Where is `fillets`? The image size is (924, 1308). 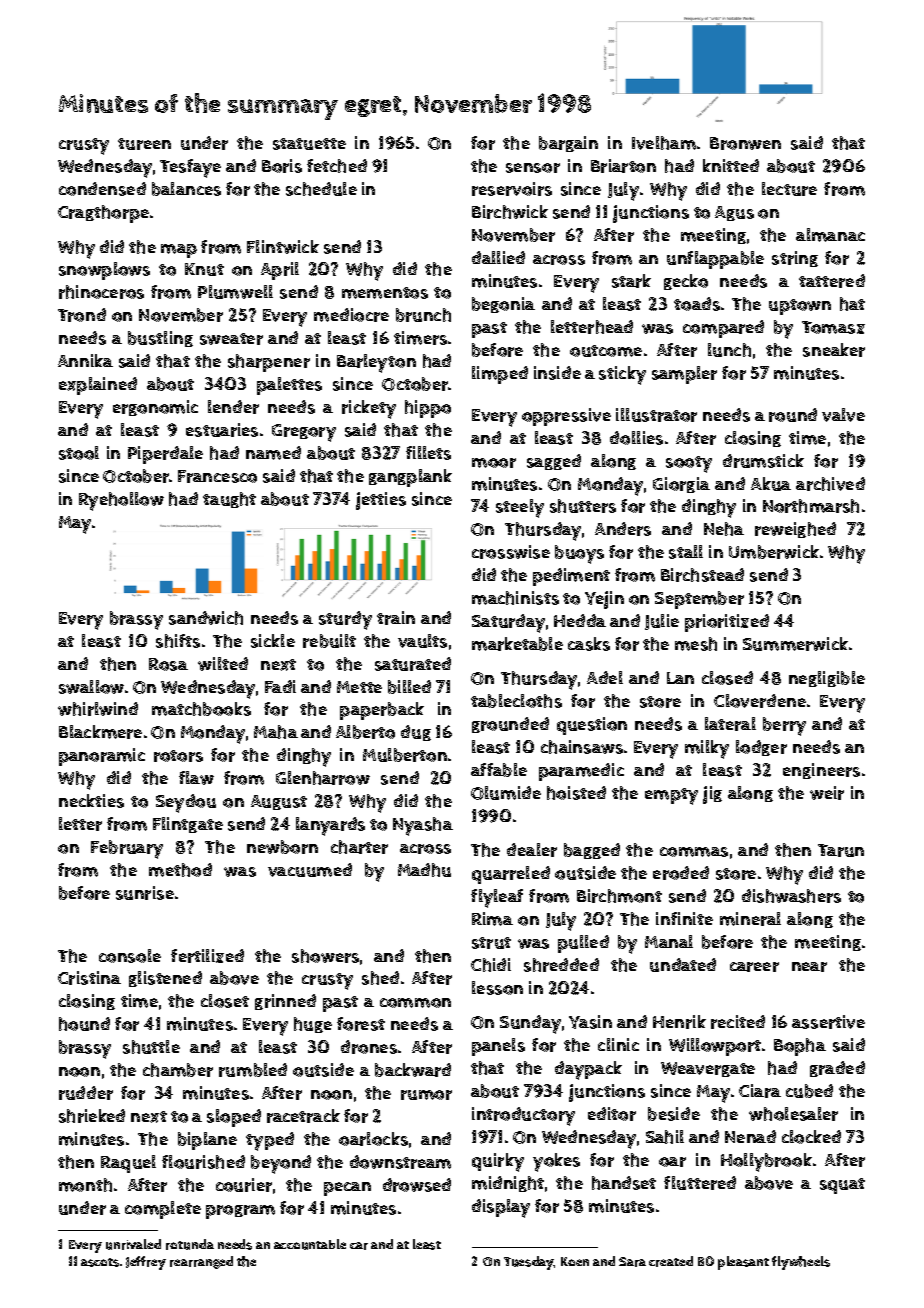
fillets is located at coordinates (428, 453).
